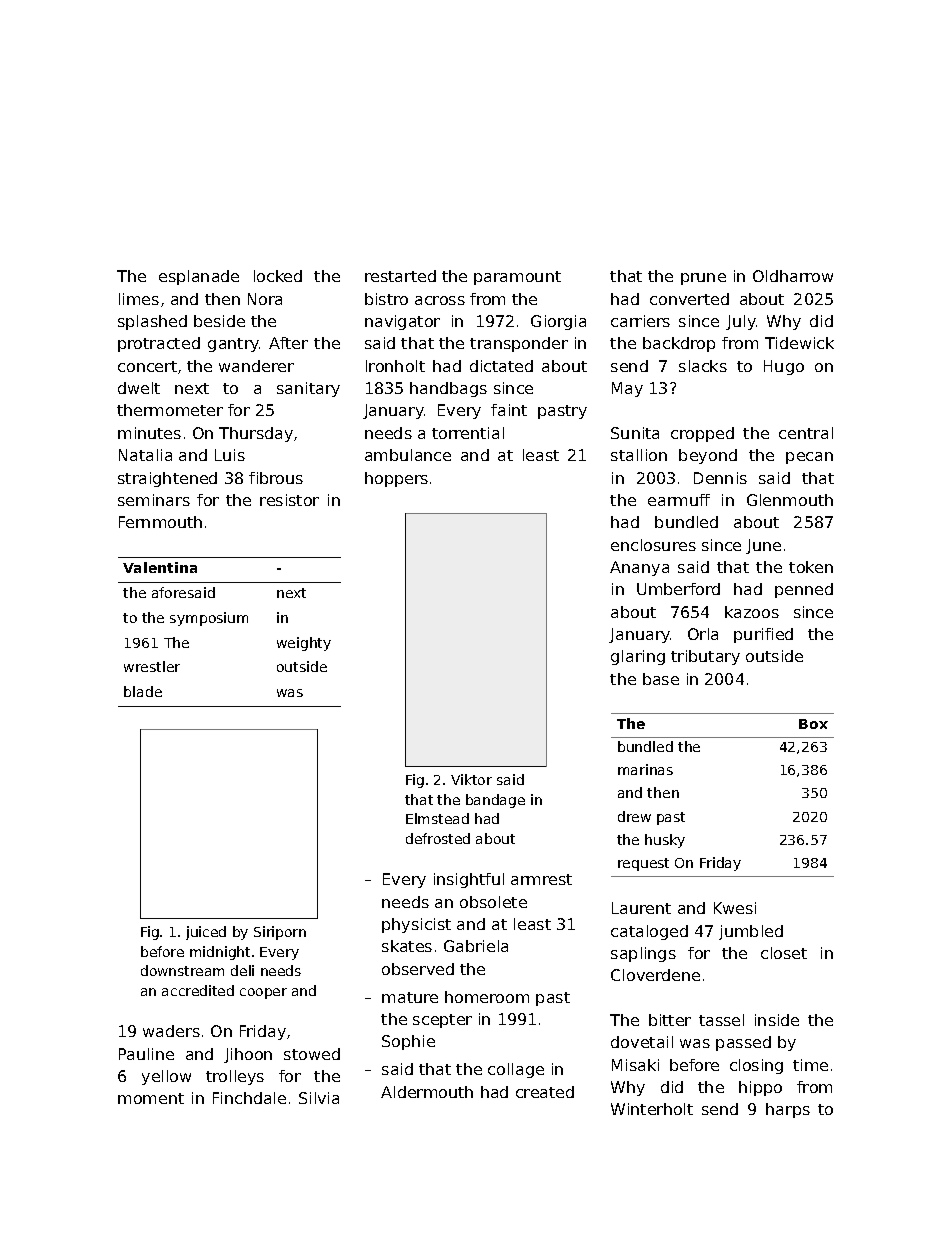 This screenshot has height=1233, width=952. I want to click on resistor, so click(289, 500).
